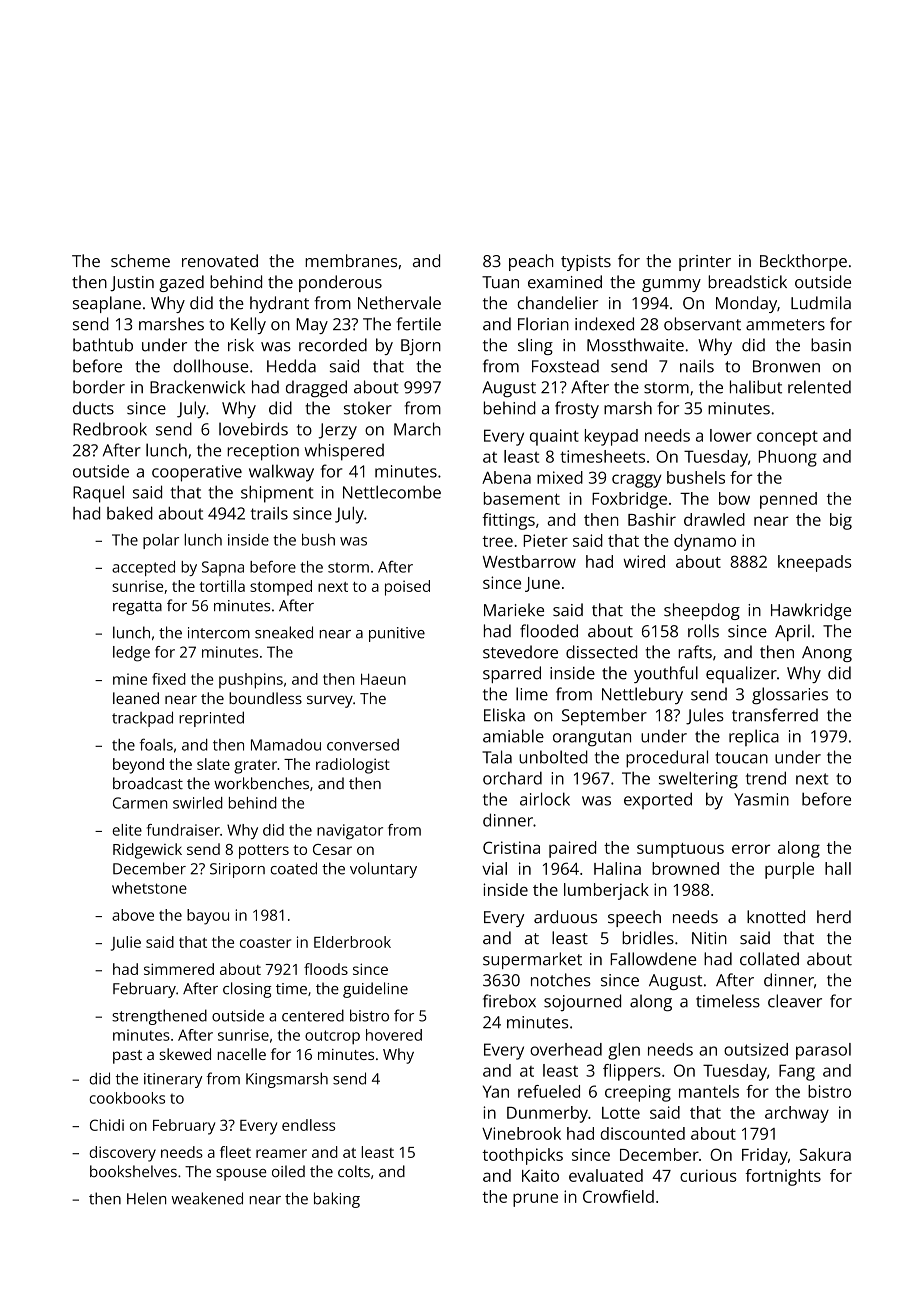  I want to click on membranes, so click(351, 260).
